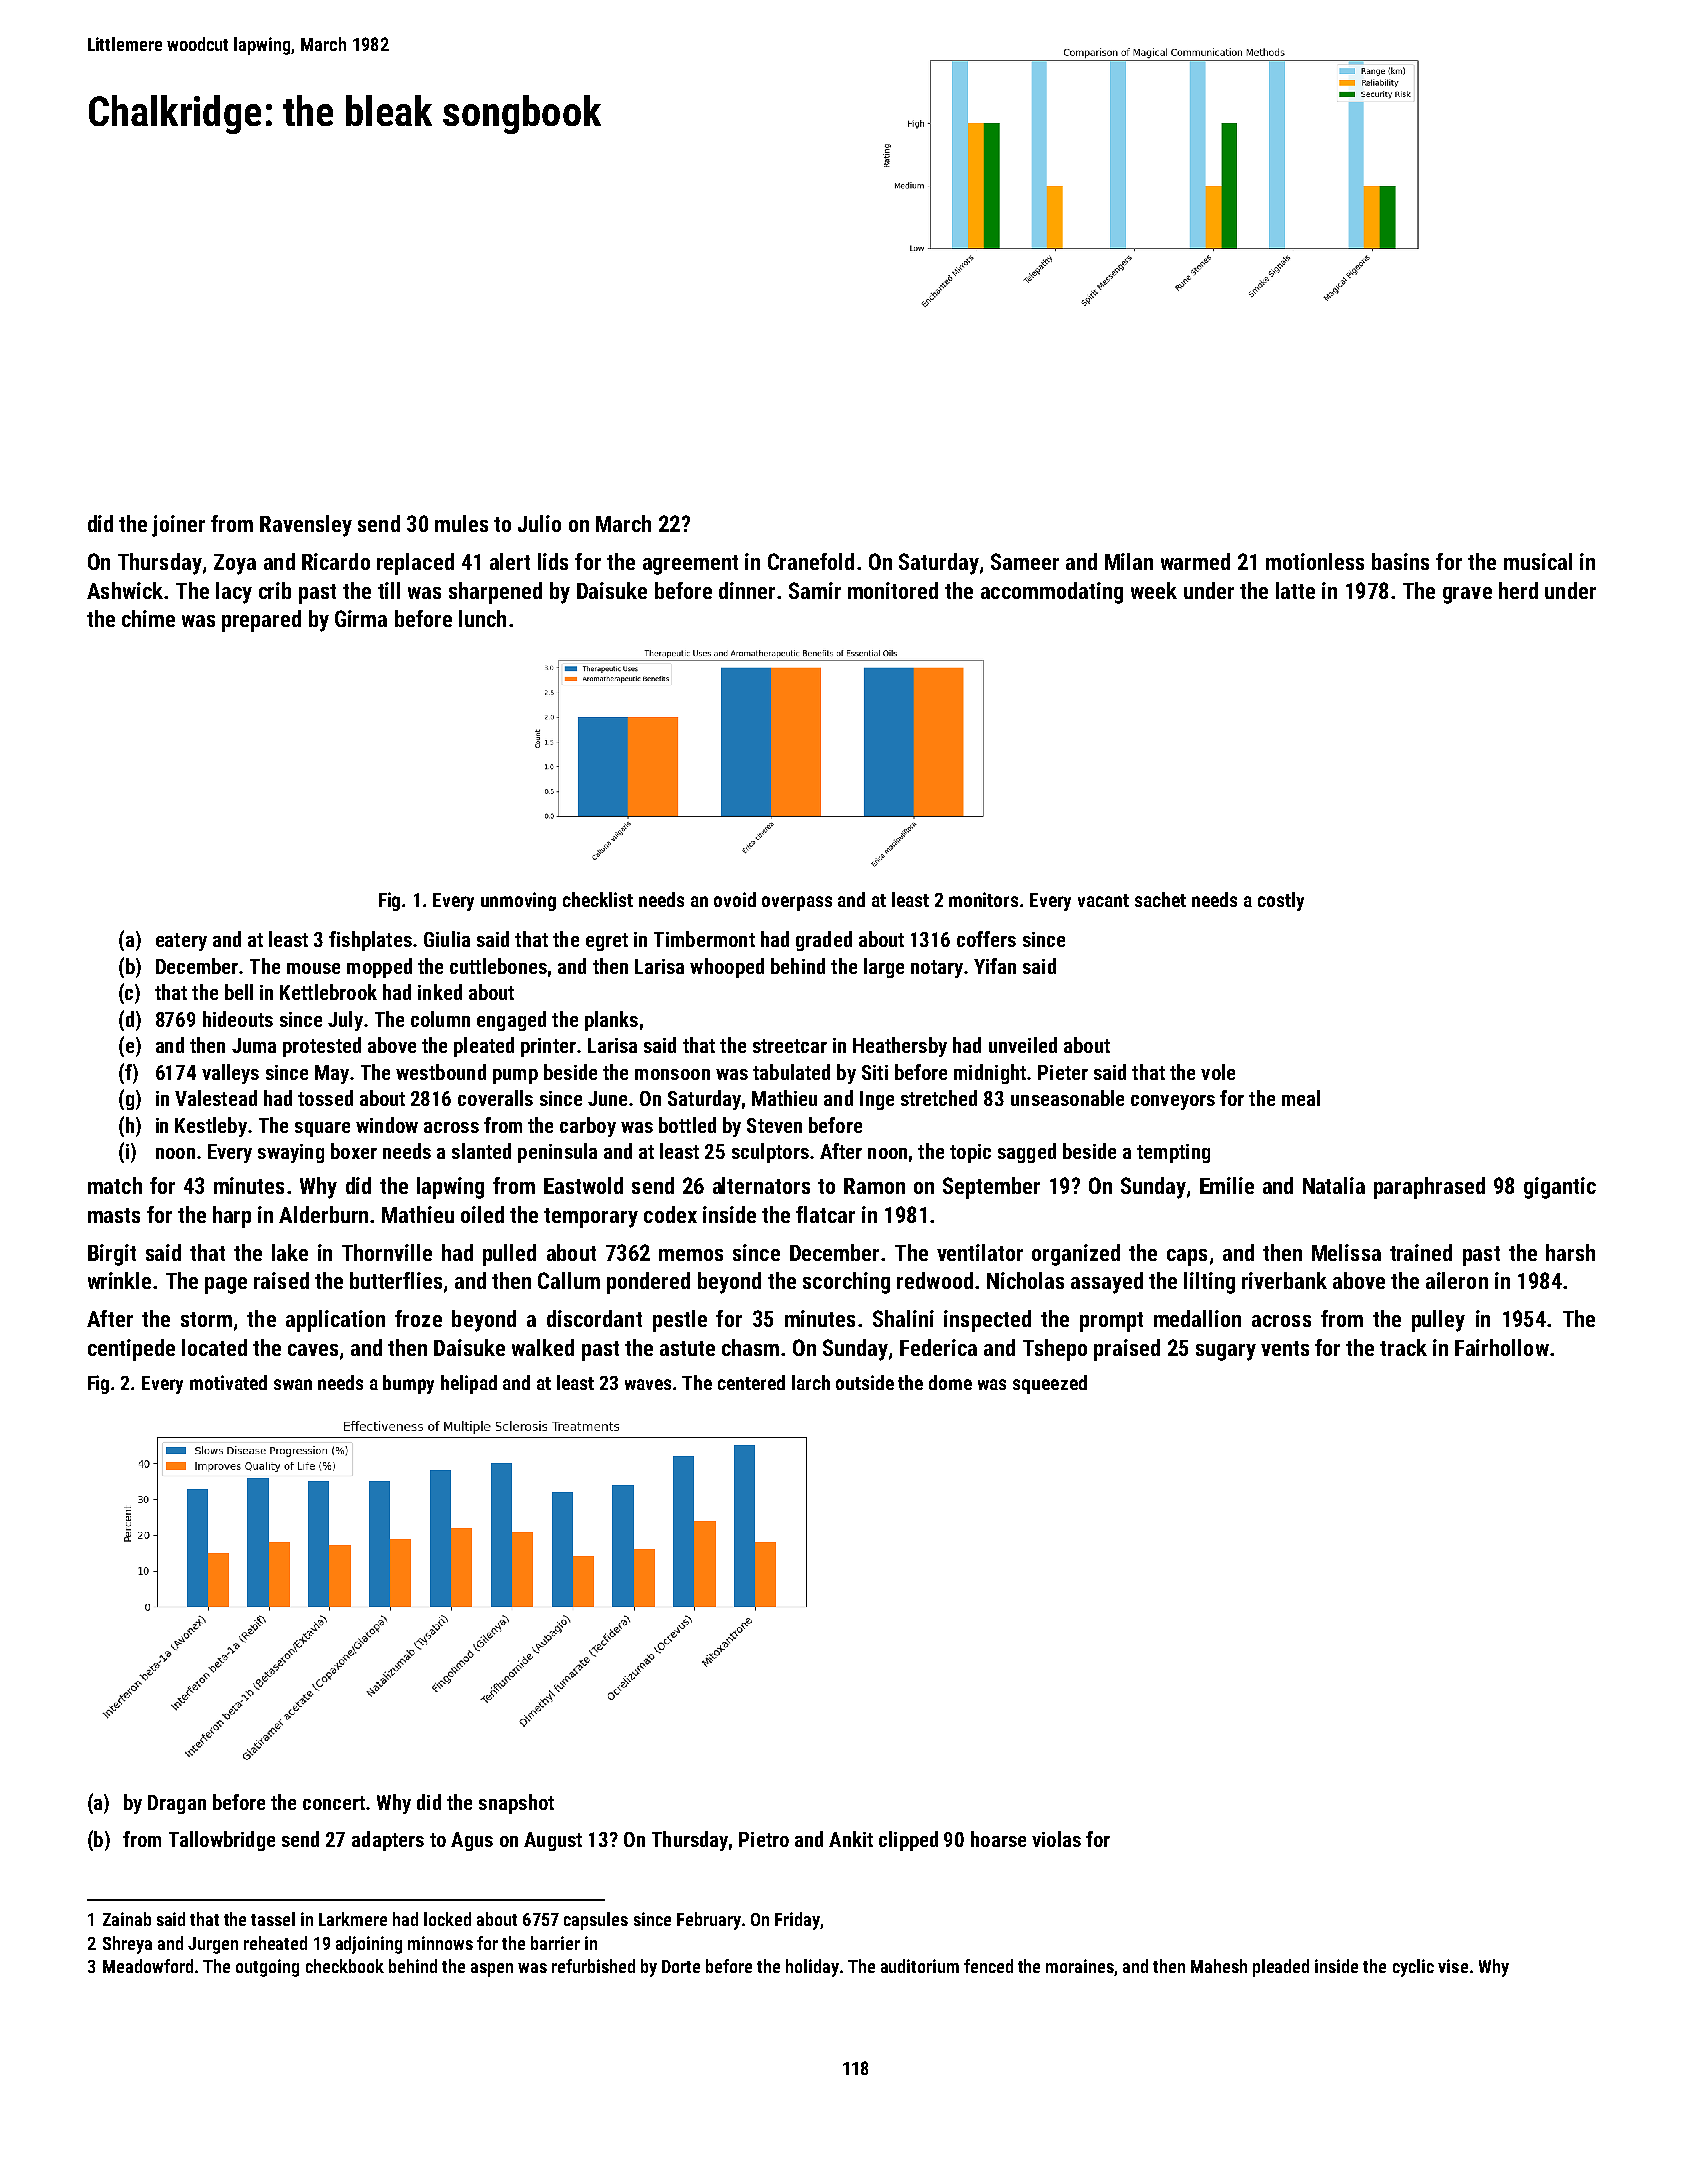 The width and height of the screenshot is (1683, 2178). Describe the element at coordinates (335, 1321) in the screenshot. I see `application` at that location.
